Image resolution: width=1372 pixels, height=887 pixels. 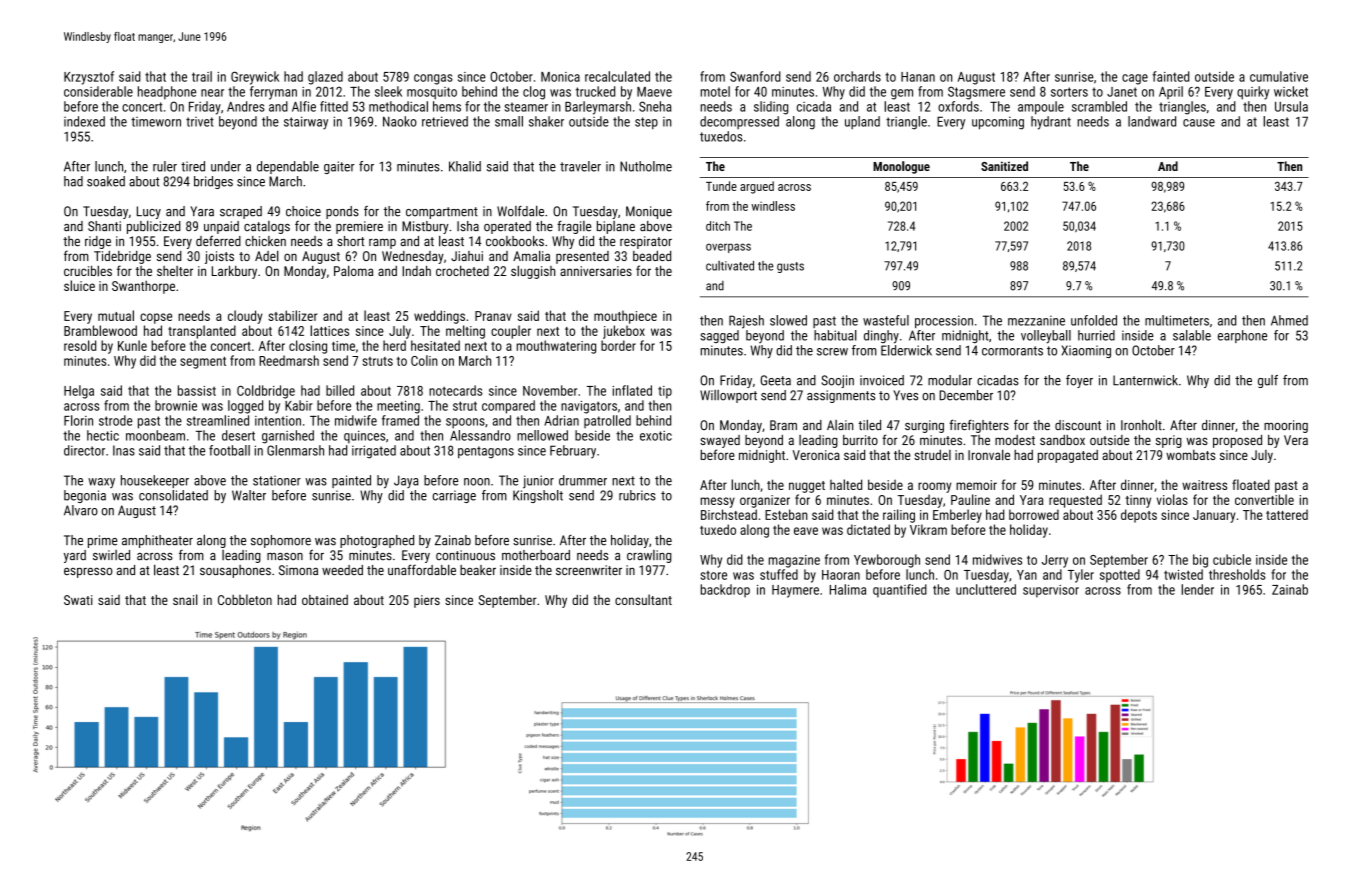 I want to click on roomy, so click(x=934, y=487).
